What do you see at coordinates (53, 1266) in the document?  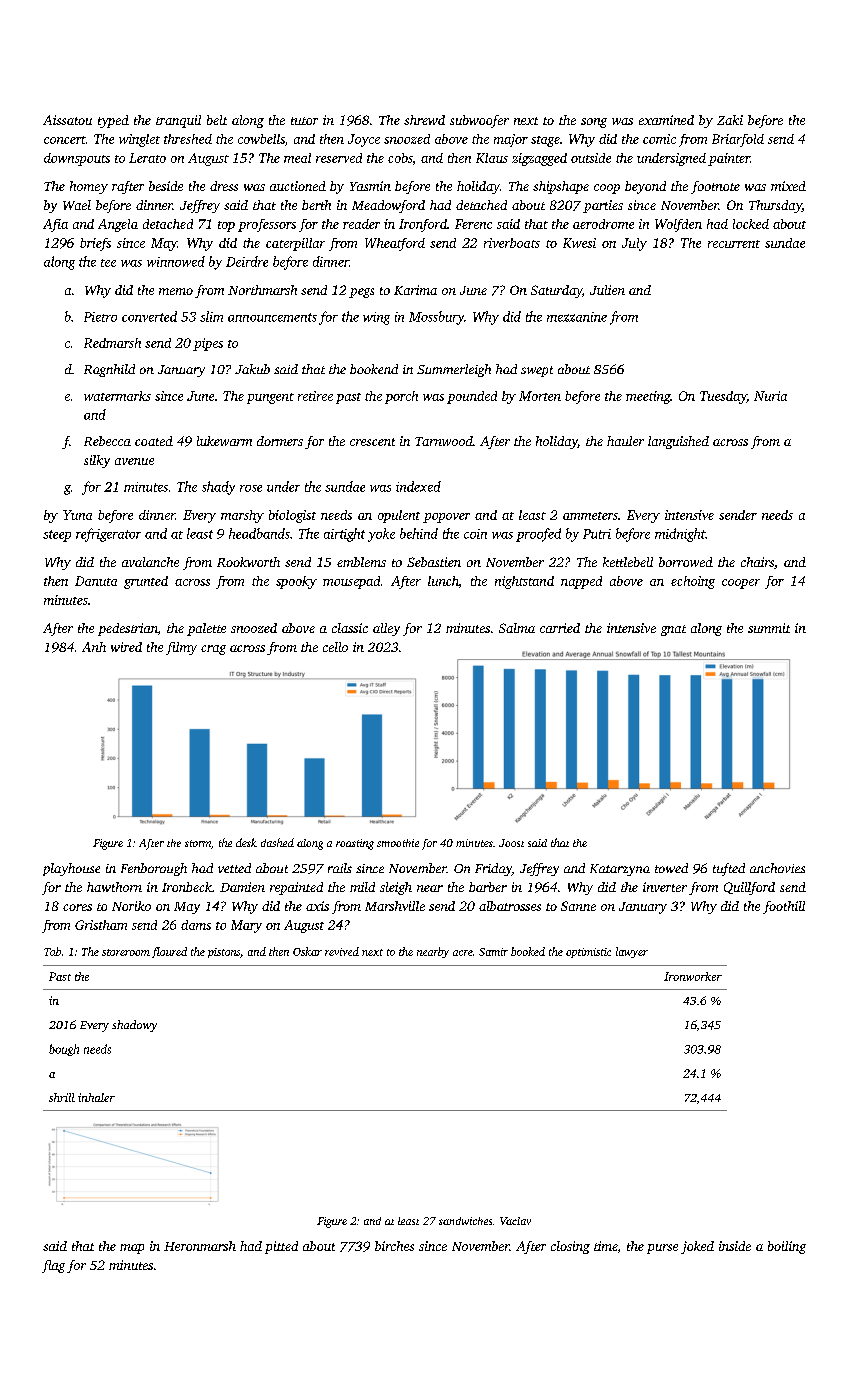 I see `flag` at bounding box center [53, 1266].
